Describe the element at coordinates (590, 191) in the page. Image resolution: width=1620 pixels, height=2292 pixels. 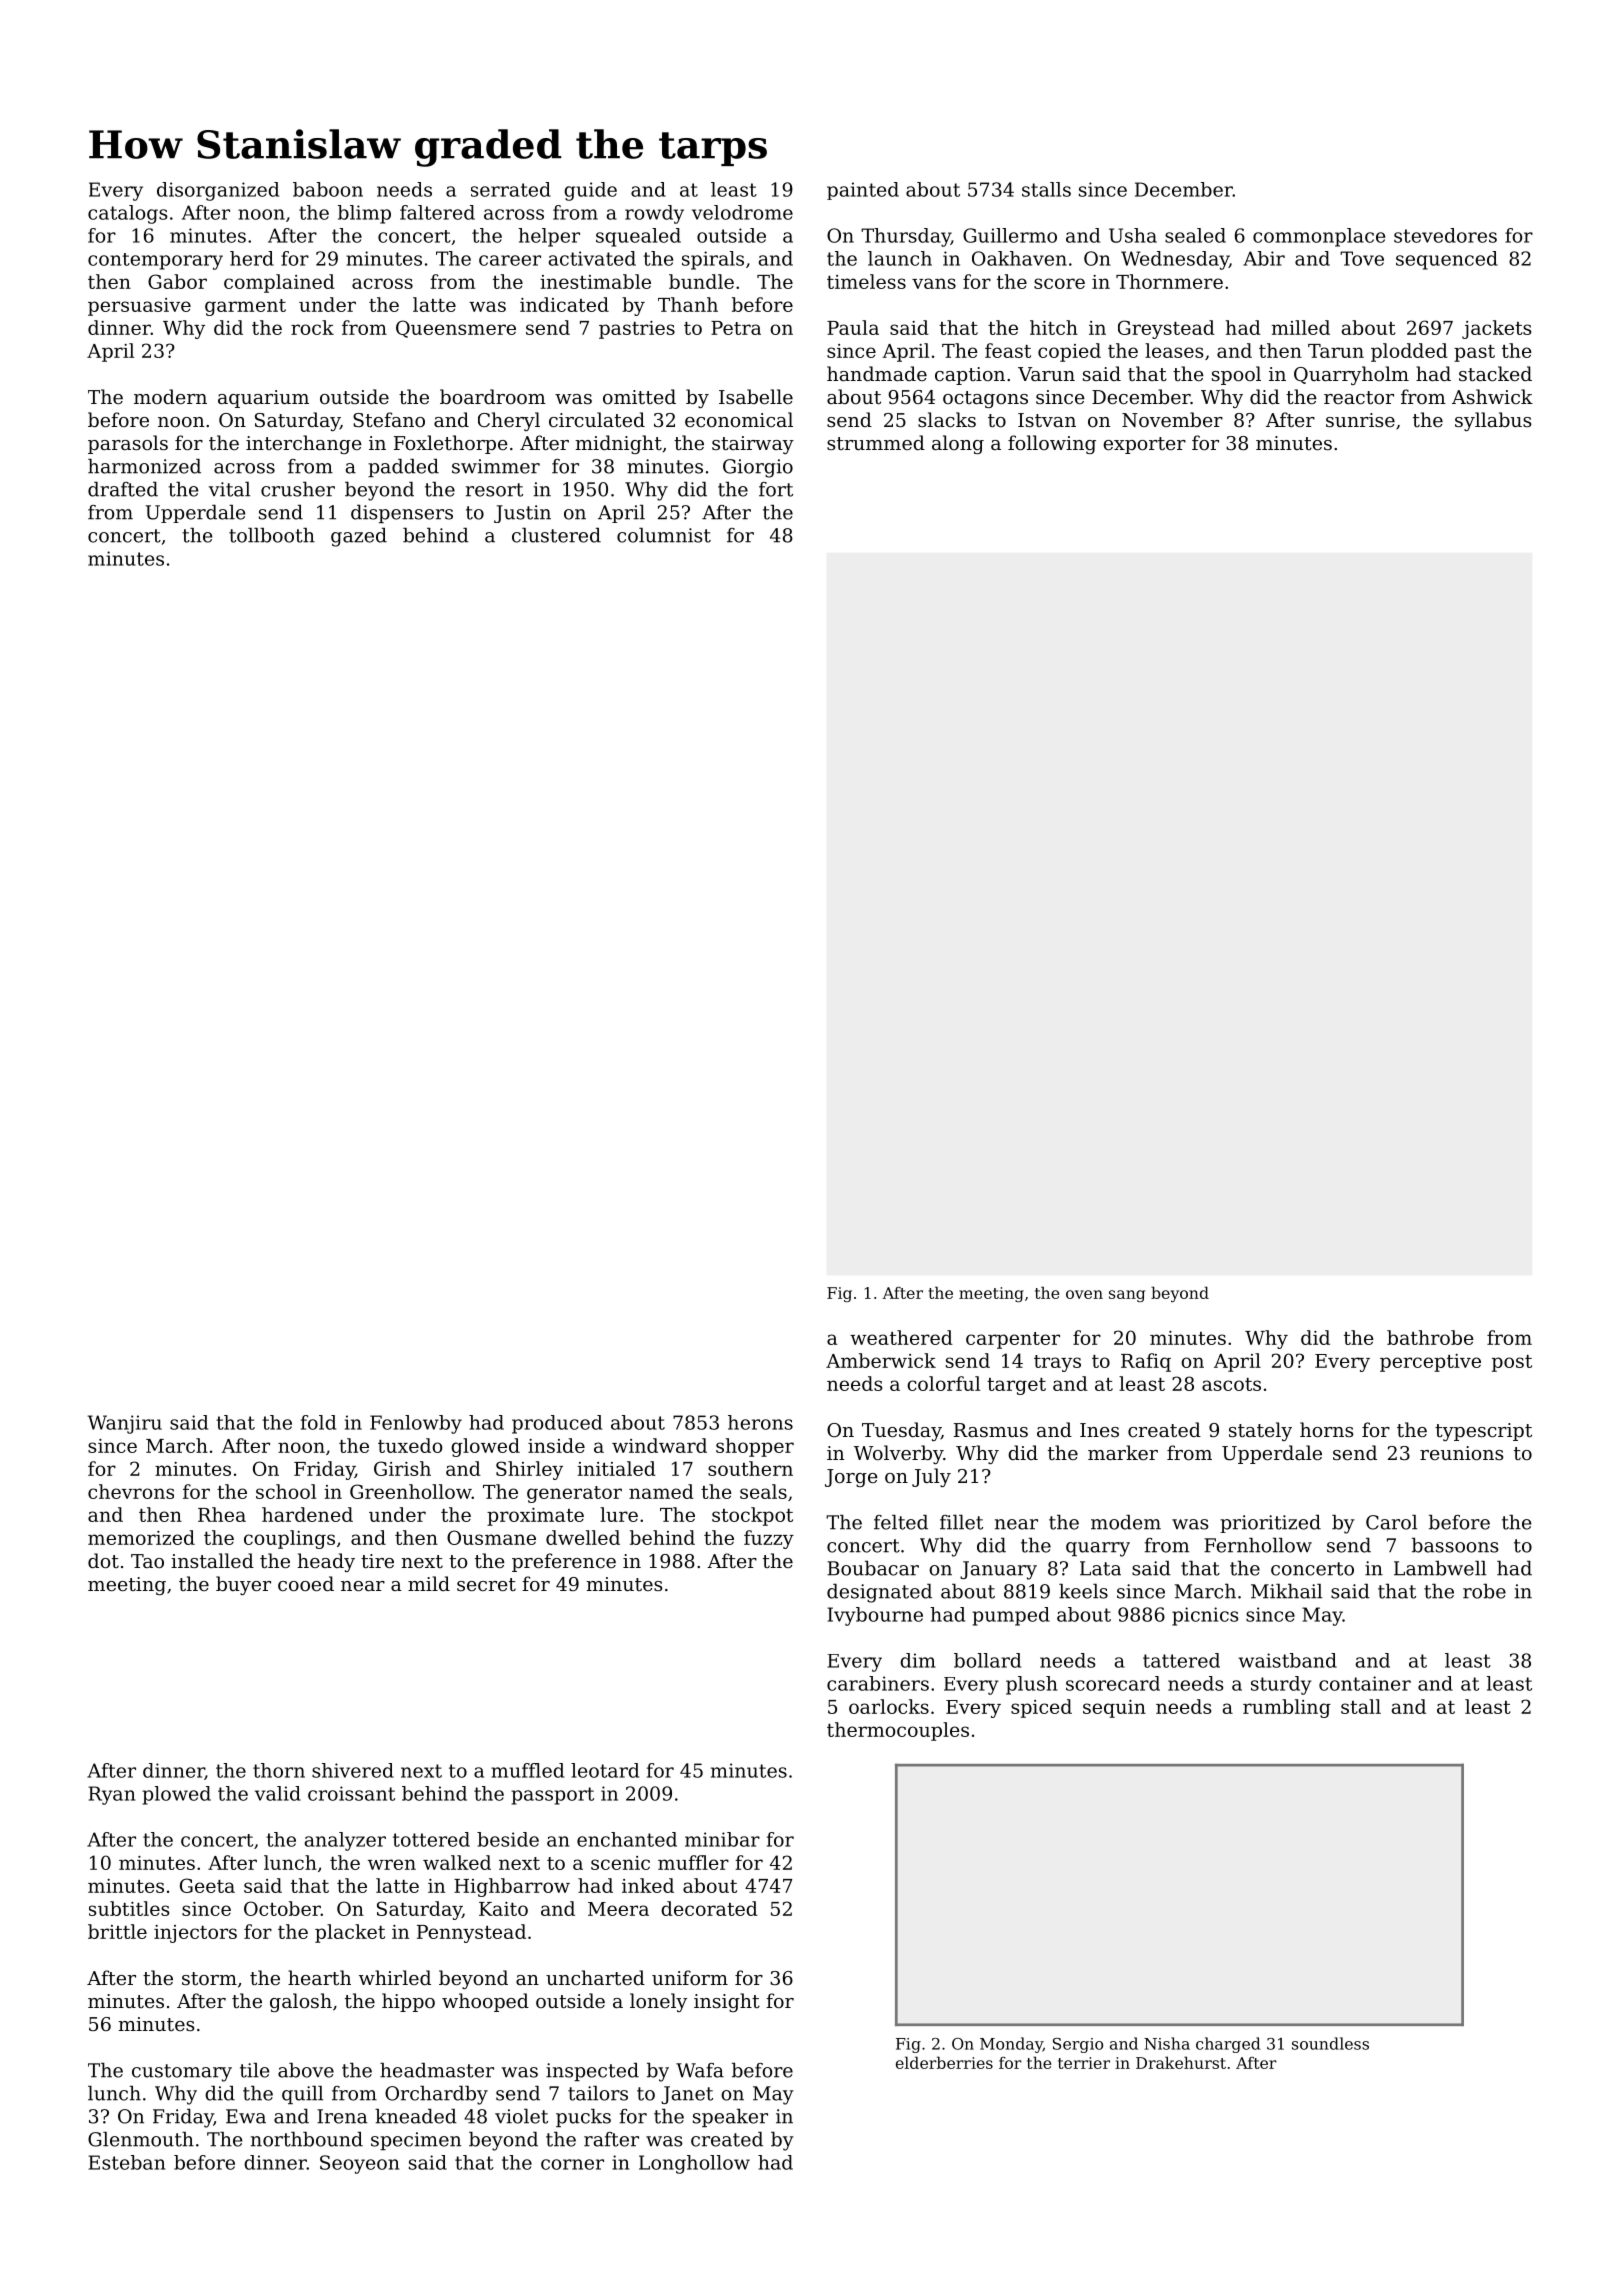
I see `guide` at that location.
